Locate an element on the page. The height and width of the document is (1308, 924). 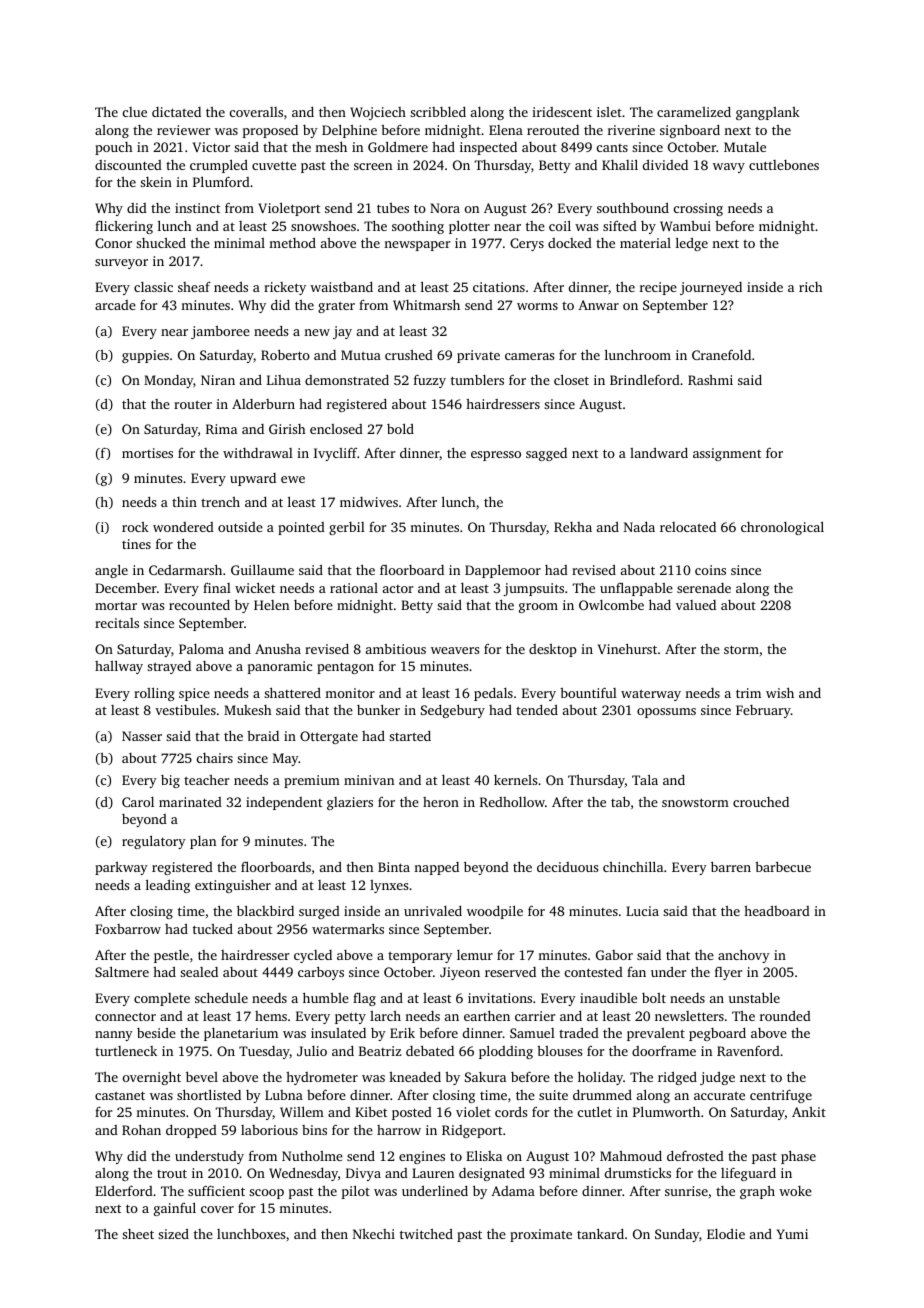
tumblers is located at coordinates (477, 380).
